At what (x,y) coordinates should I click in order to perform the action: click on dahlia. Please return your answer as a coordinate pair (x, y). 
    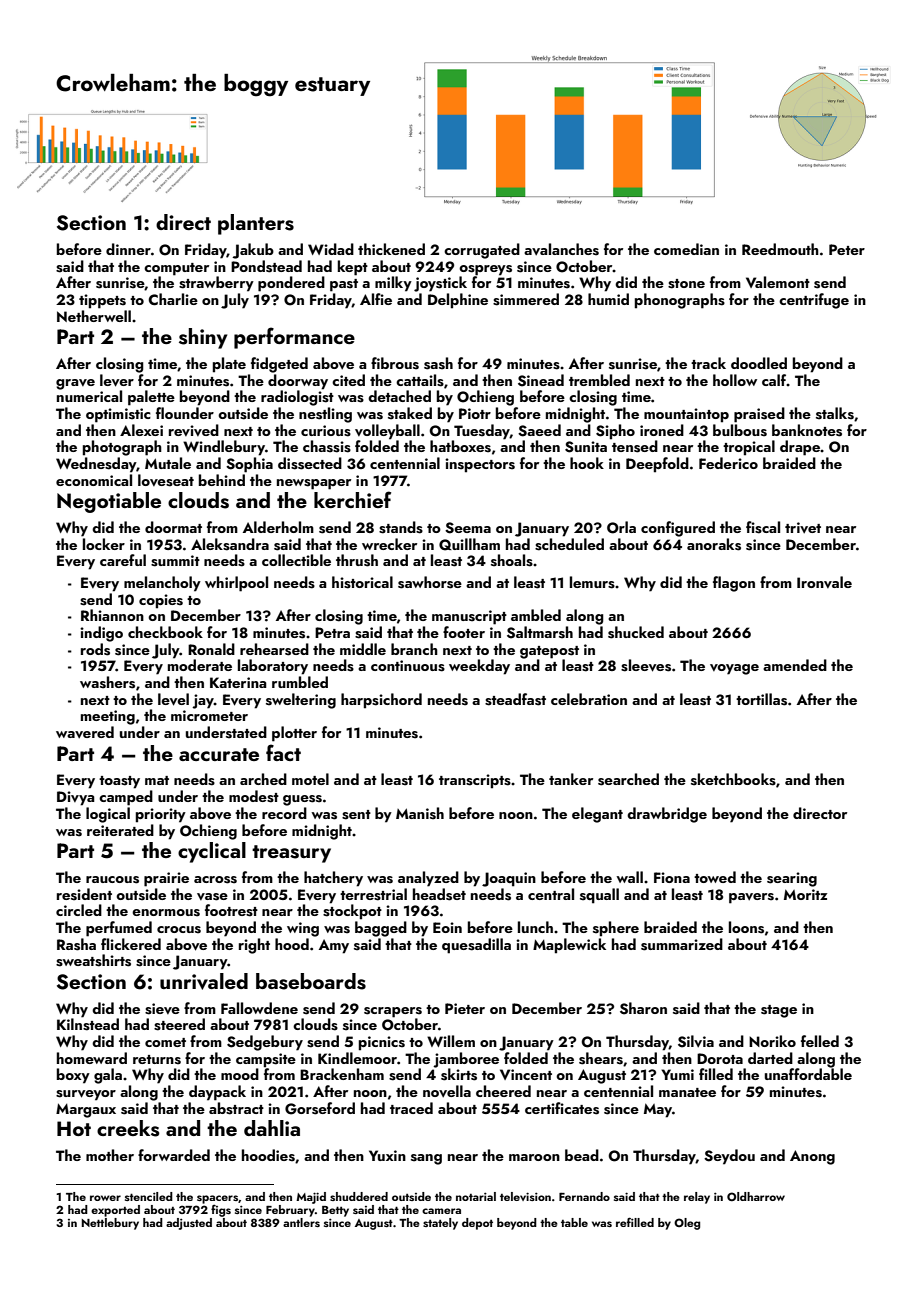
    Looking at the image, I should click on (272, 1128).
